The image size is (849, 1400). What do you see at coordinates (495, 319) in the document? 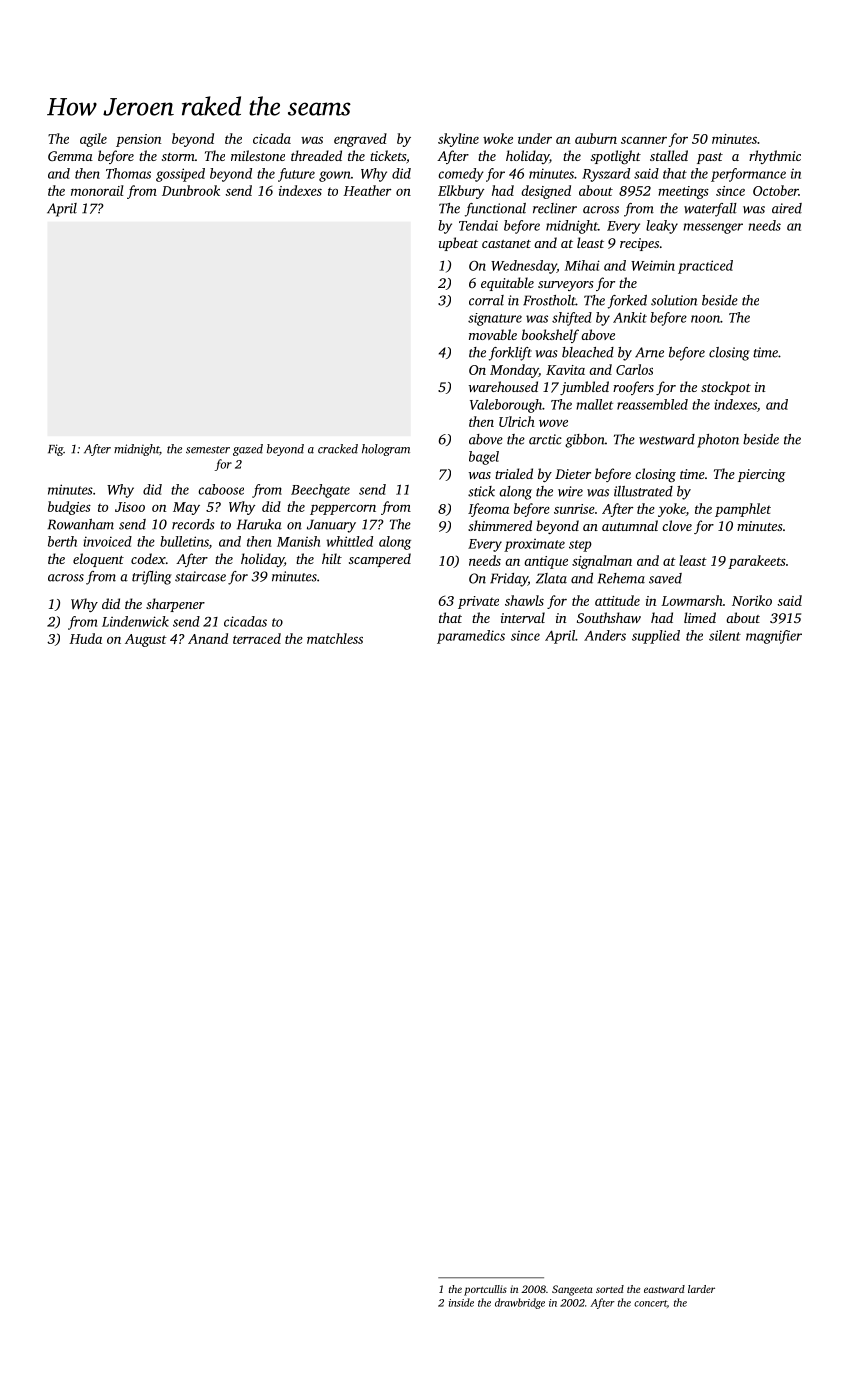
I see `signature` at bounding box center [495, 319].
